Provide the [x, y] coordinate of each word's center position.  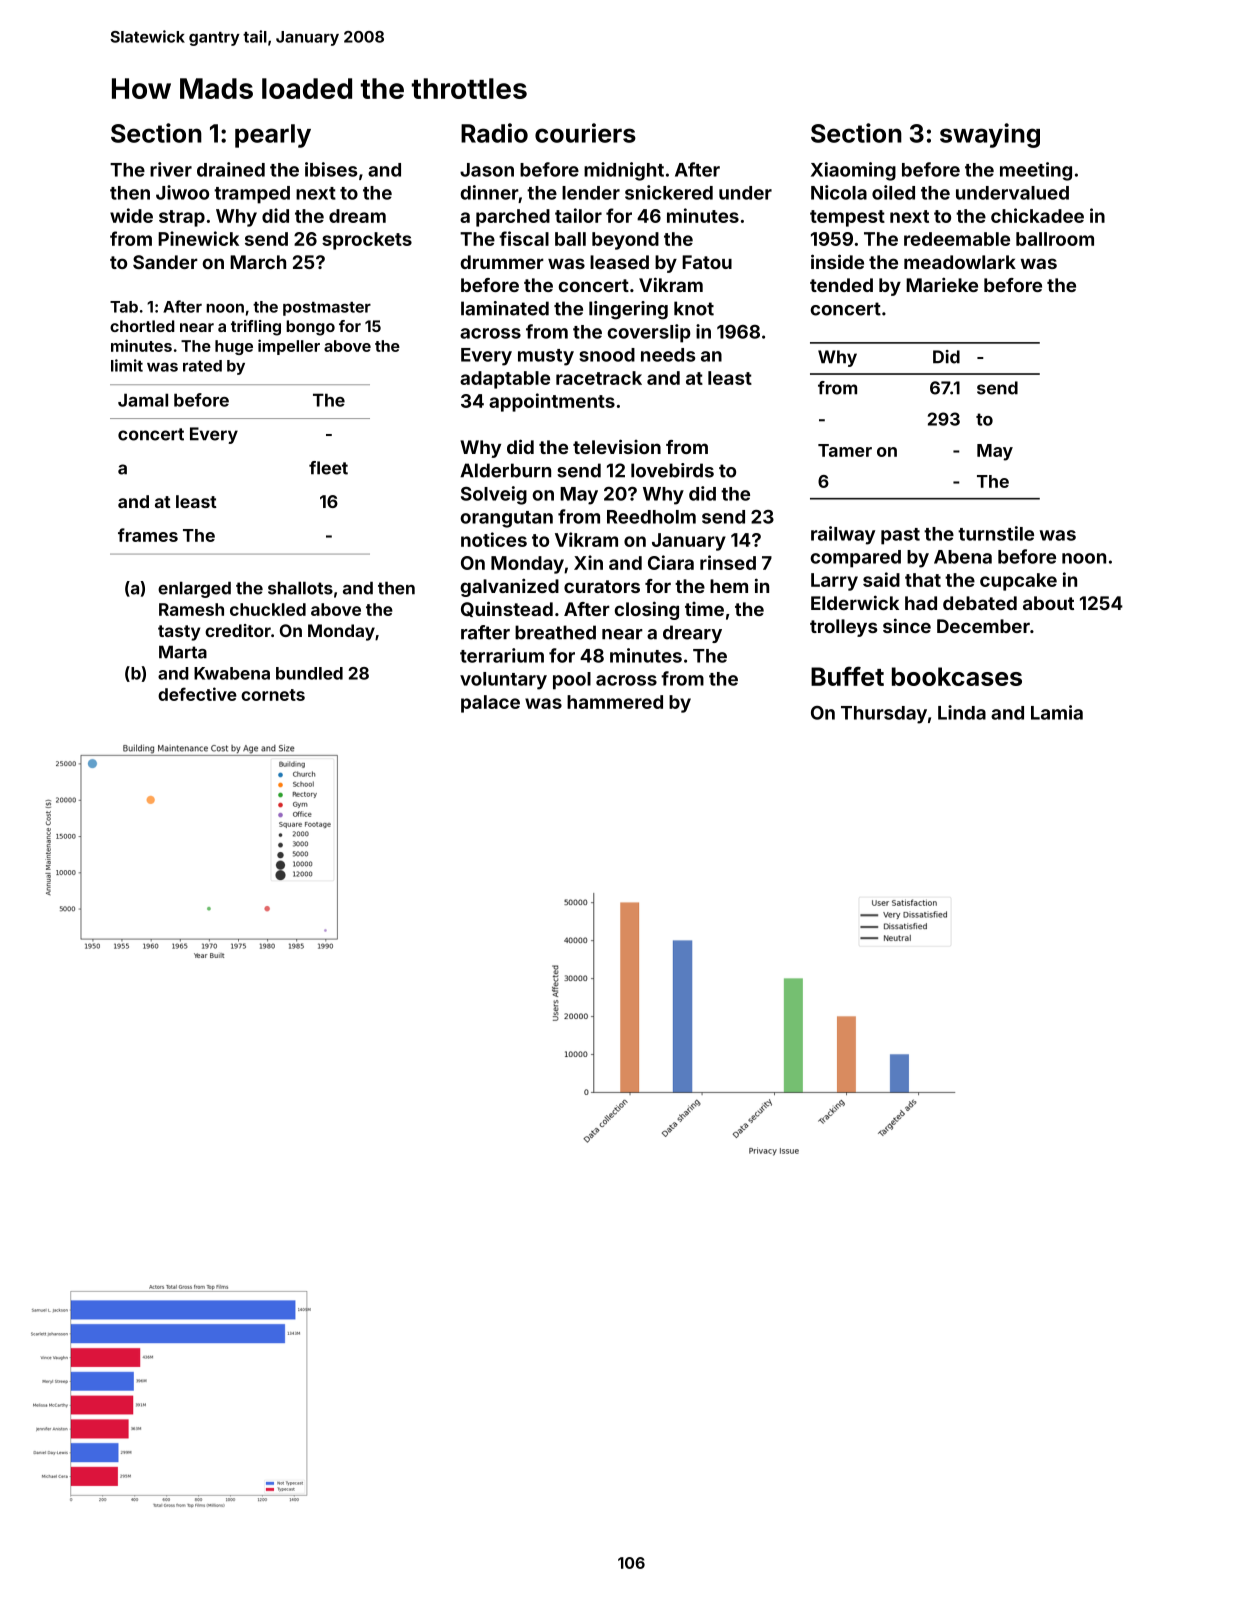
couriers [585, 133]
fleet [328, 468]
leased [619, 262]
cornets [273, 695]
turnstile [996, 533]
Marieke [942, 284]
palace [490, 704]
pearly [273, 136]
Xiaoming [853, 171]
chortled [142, 326]
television [617, 446]
